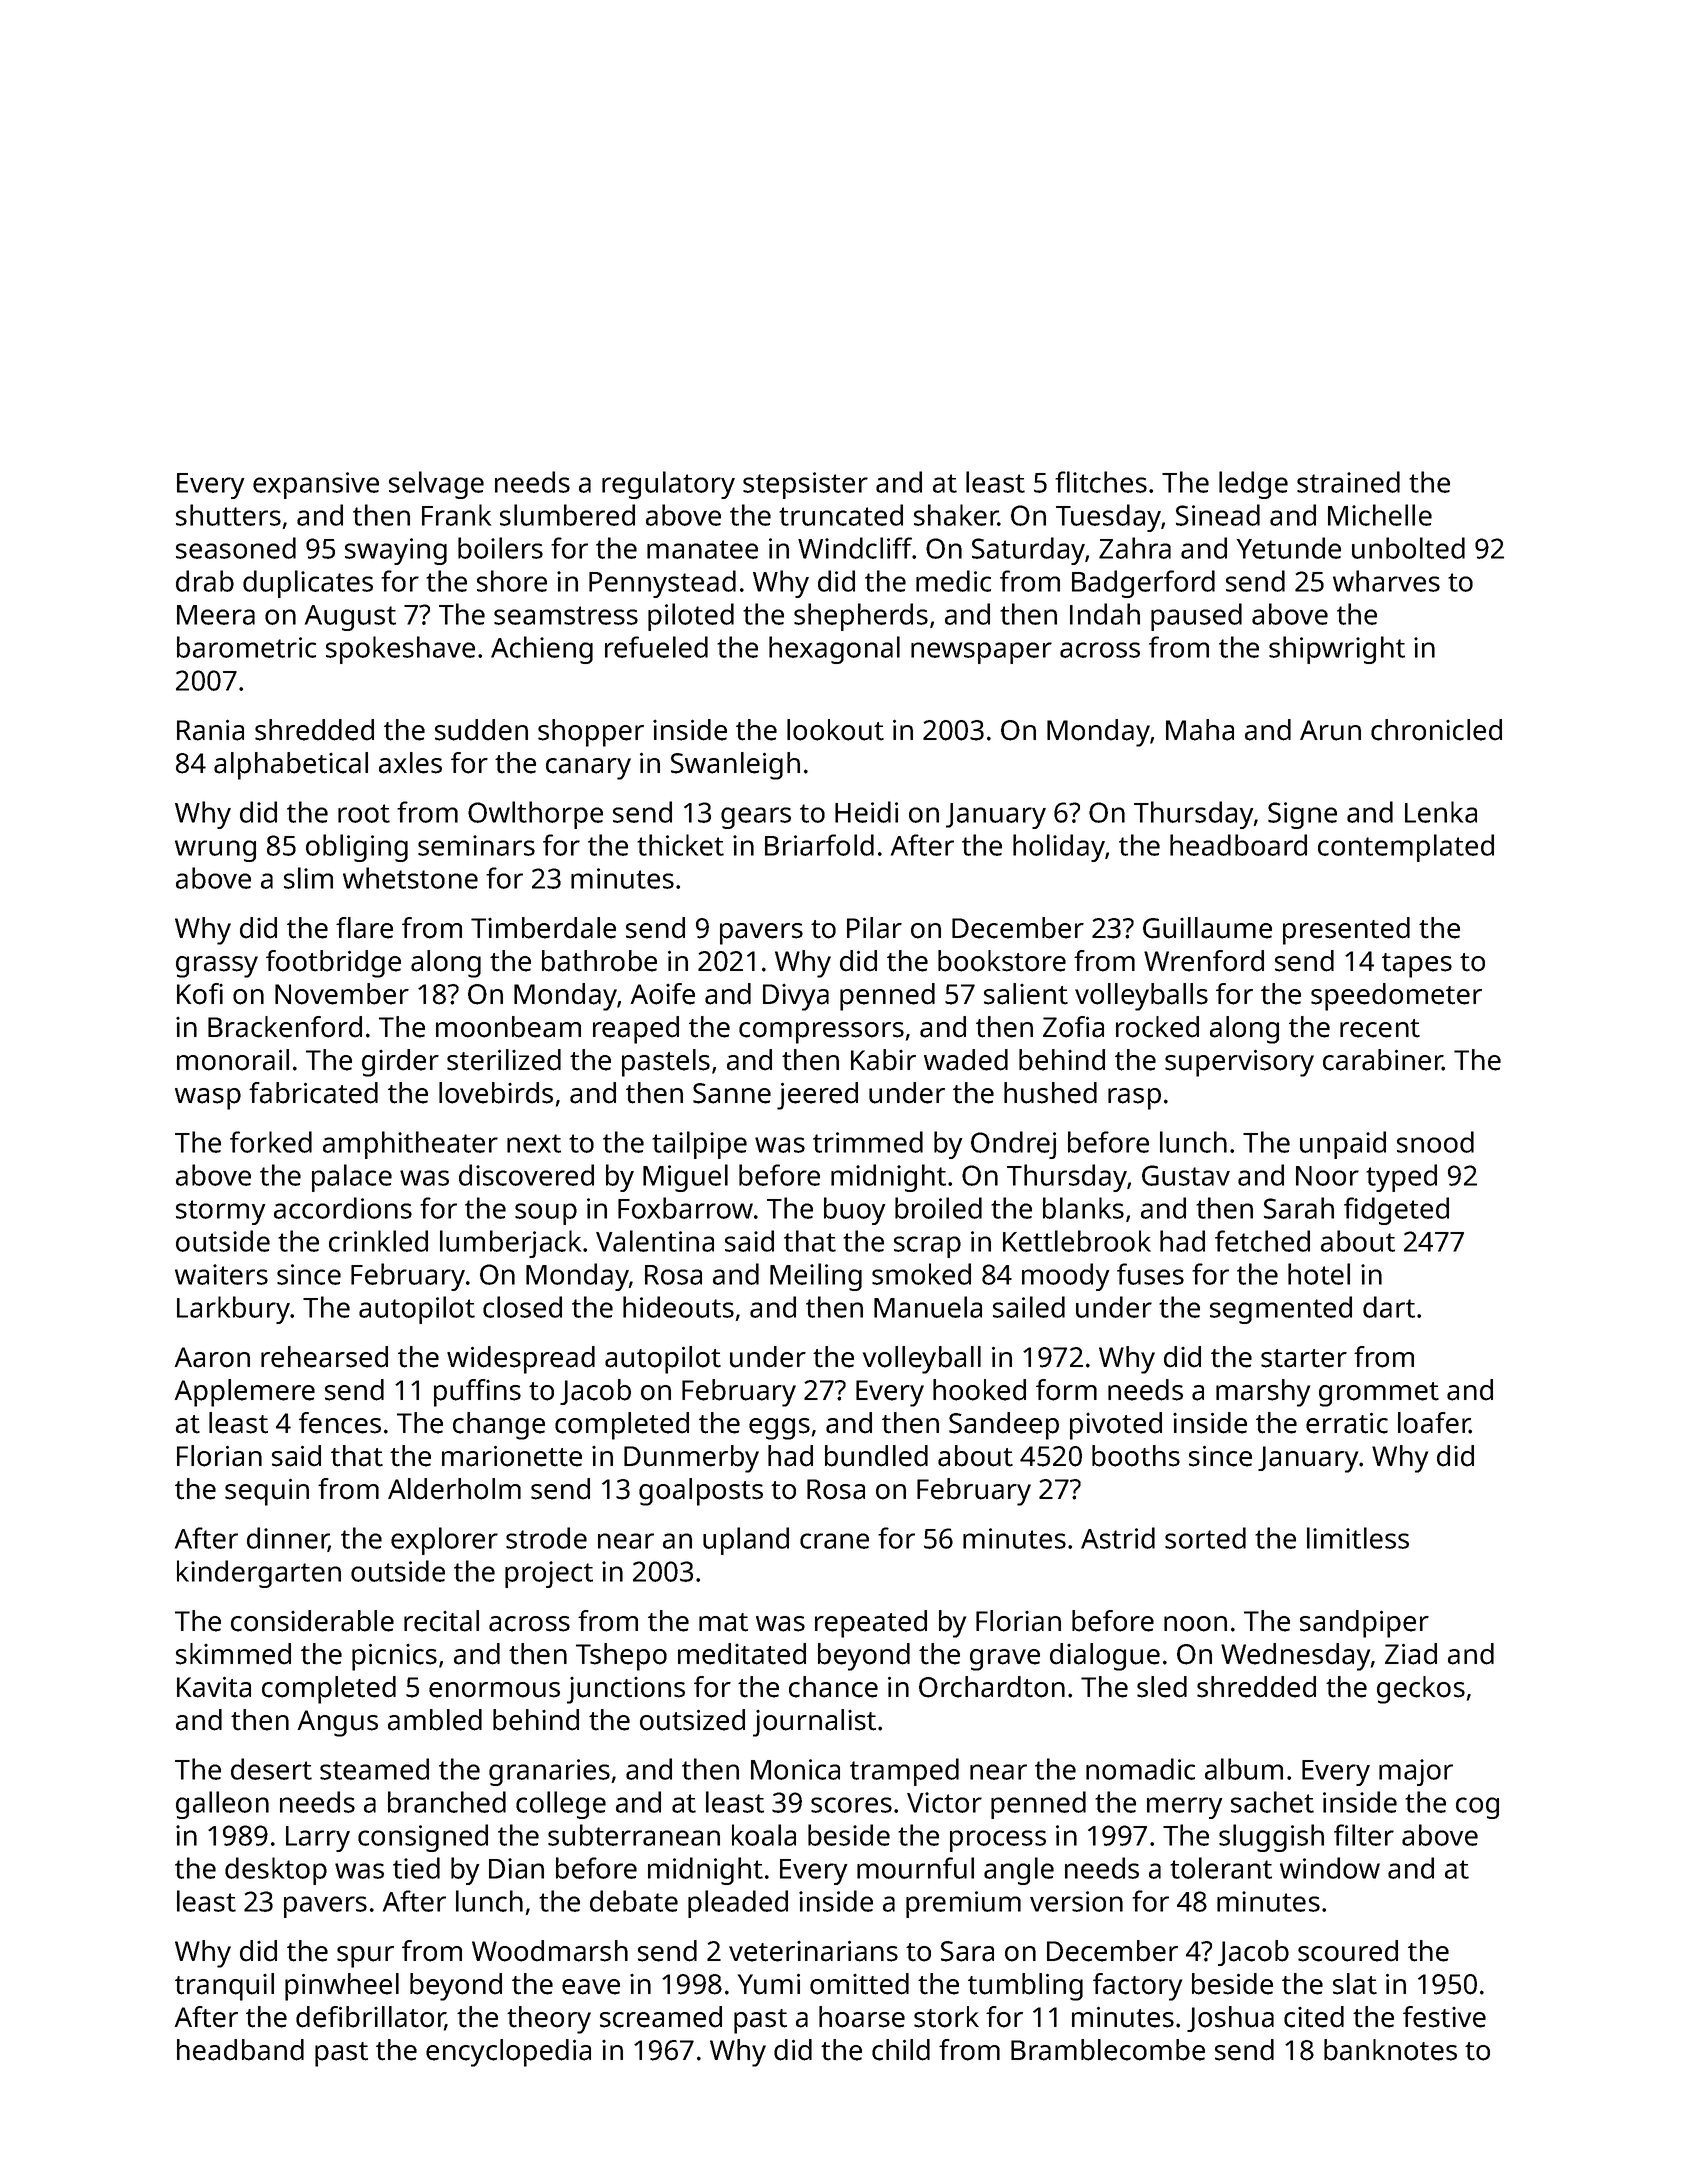 The height and width of the screenshot is (2178, 1683). What do you see at coordinates (779, 1429) in the screenshot?
I see `eggs` at bounding box center [779, 1429].
